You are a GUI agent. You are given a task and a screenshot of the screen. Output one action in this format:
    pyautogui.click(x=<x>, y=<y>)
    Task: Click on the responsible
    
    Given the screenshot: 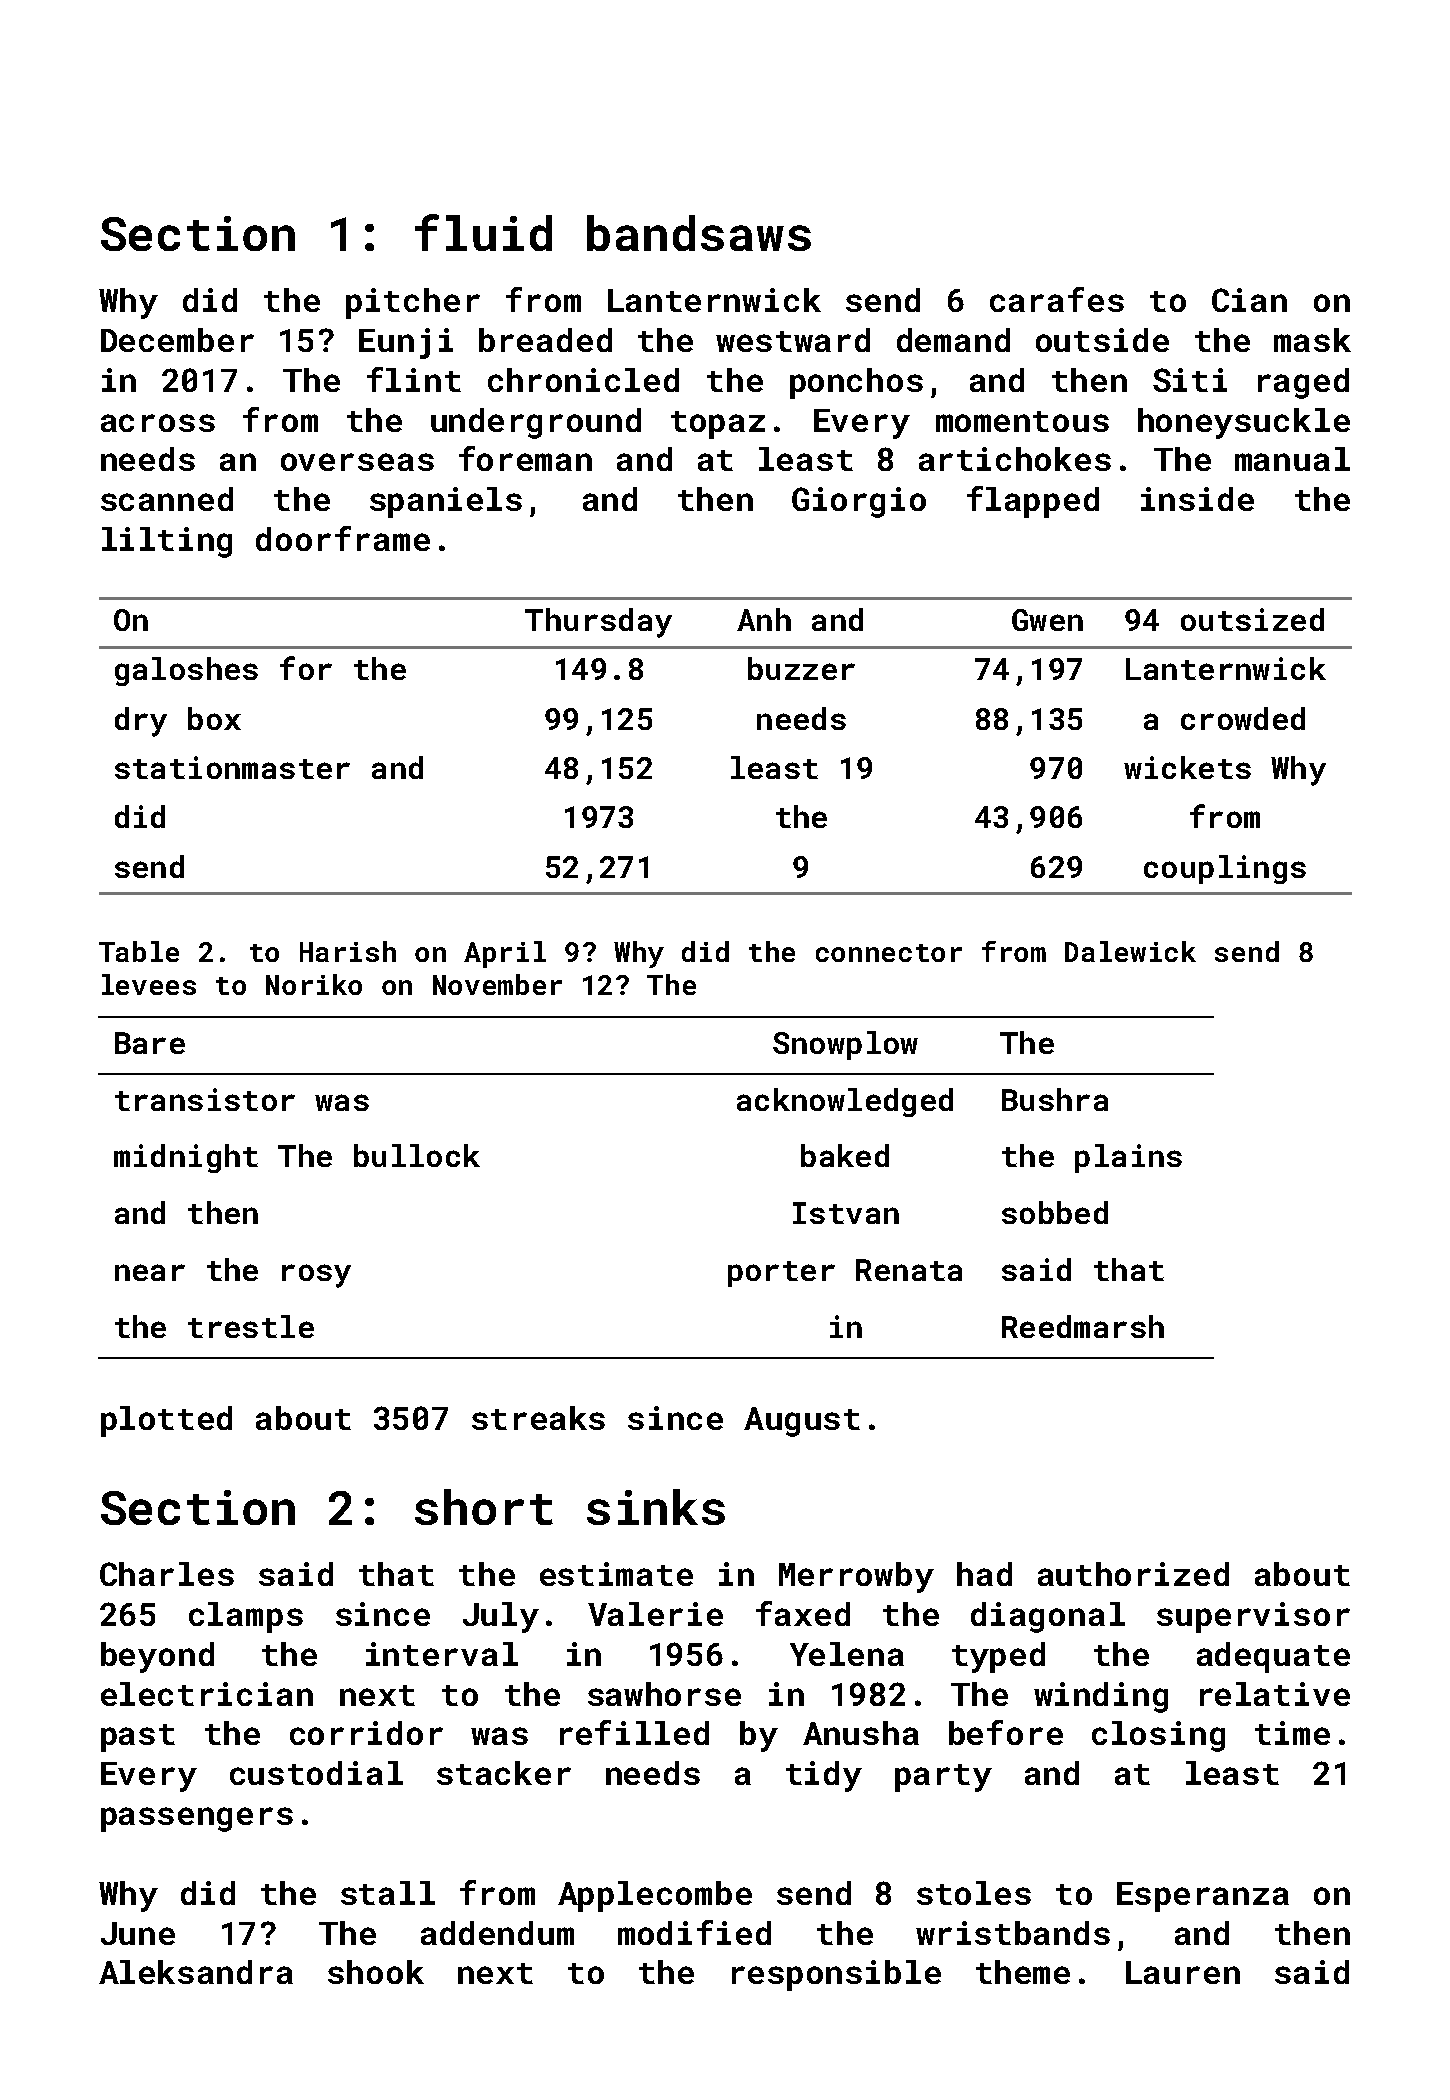 What is the action you would take?
    pyautogui.click(x=836, y=1975)
